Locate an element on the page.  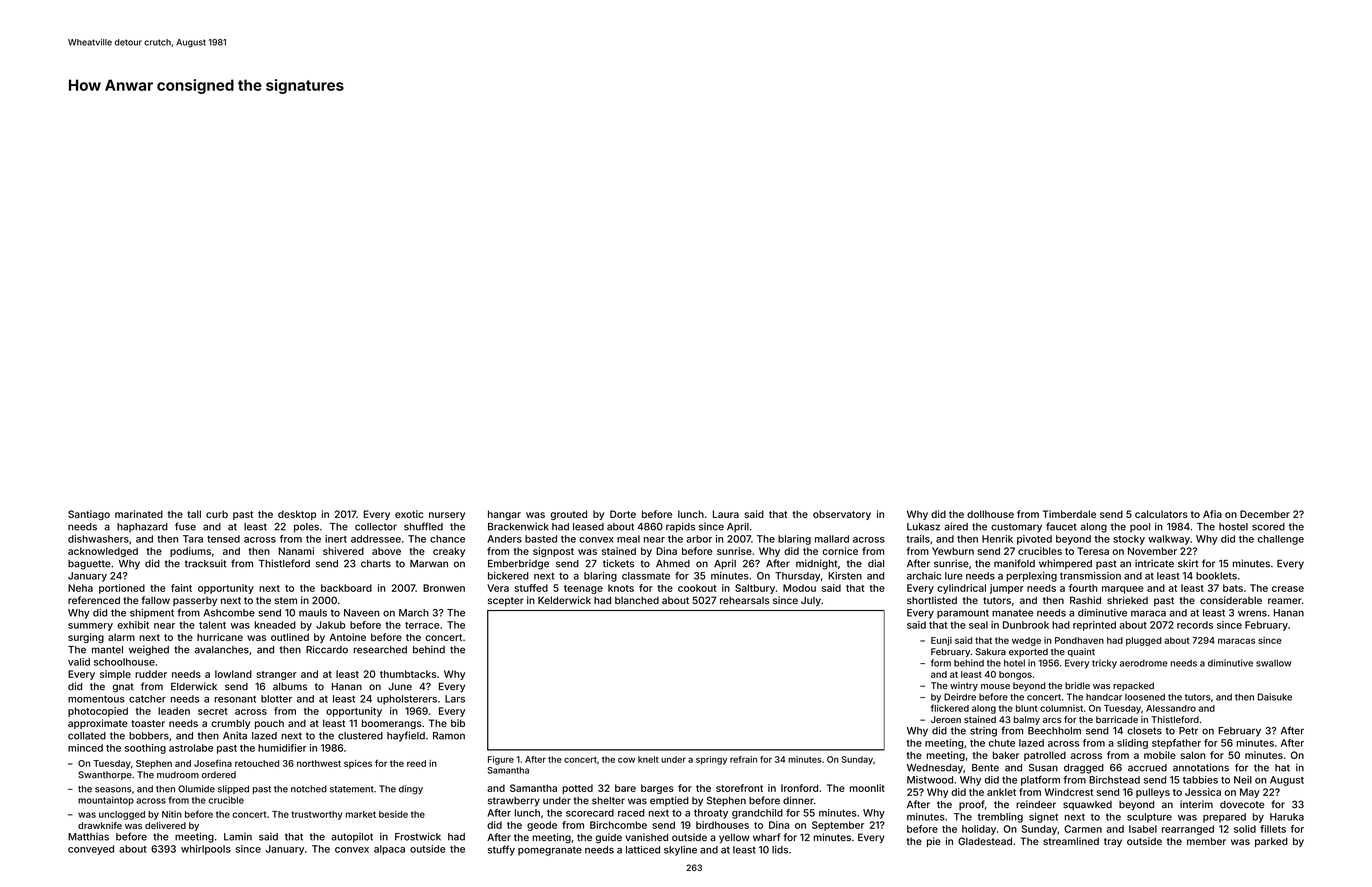
above is located at coordinates (386, 551).
